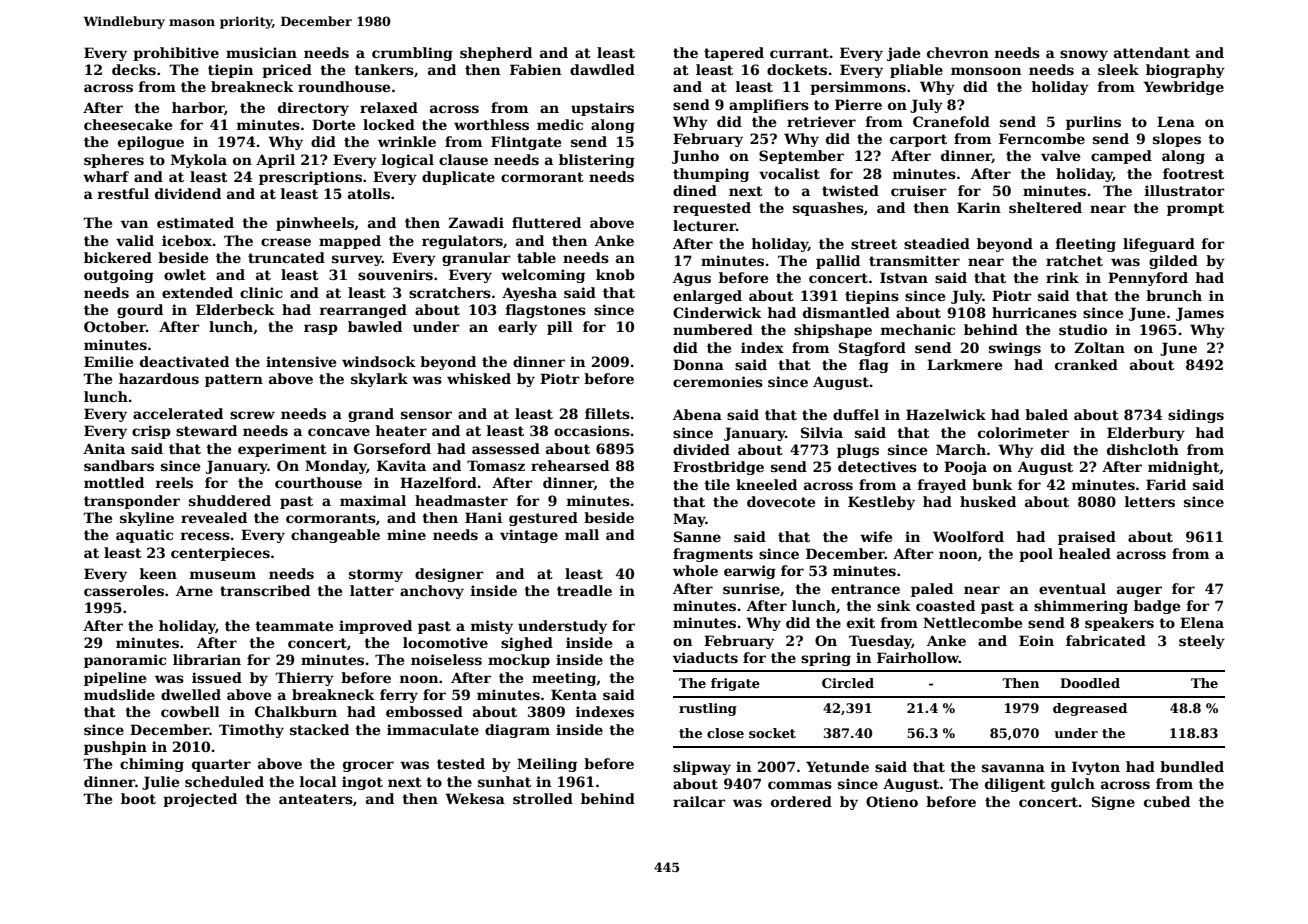  Describe the element at coordinates (699, 801) in the screenshot. I see `railcar` at that location.
